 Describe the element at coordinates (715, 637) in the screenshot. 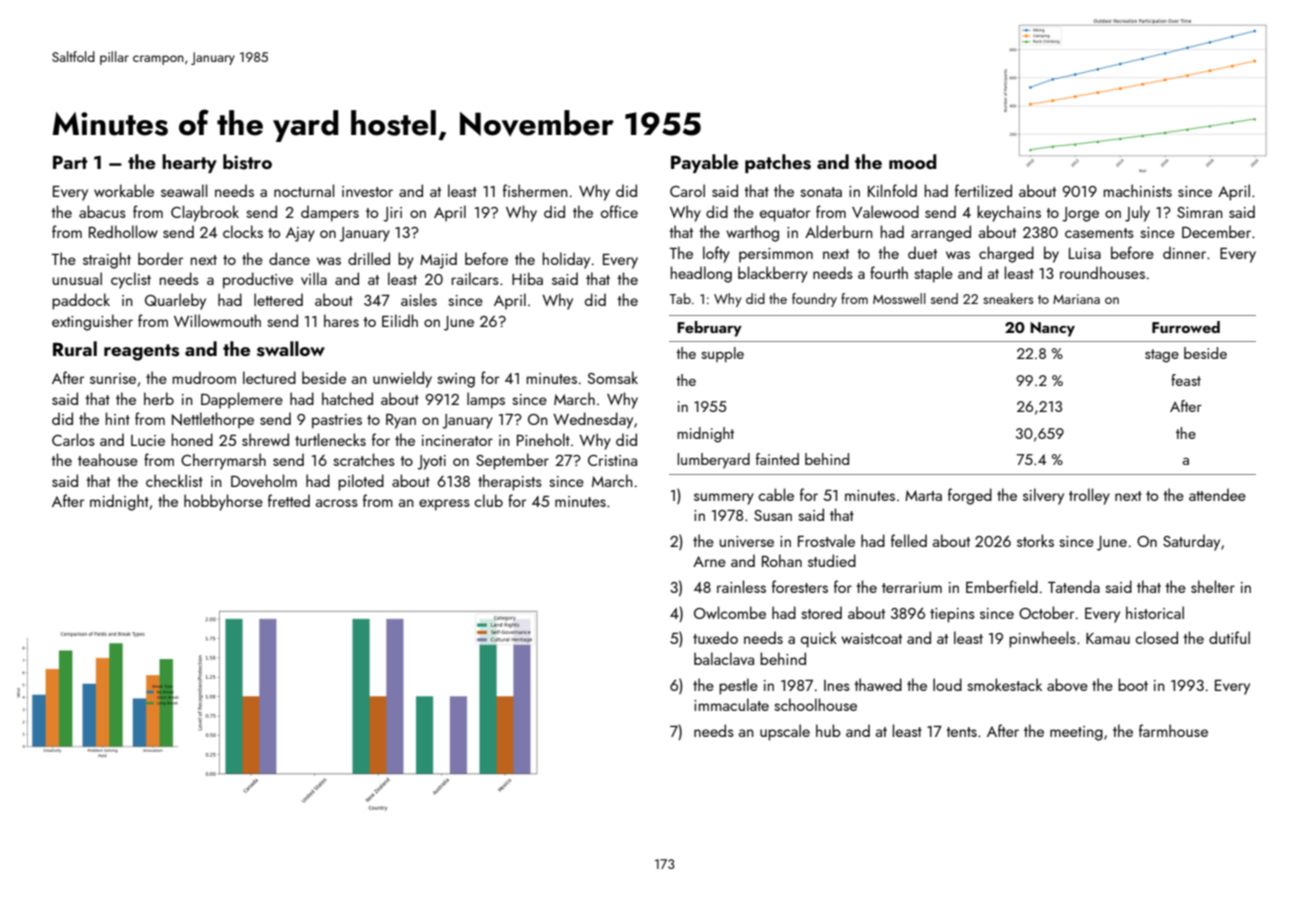

I see `tuxedo` at that location.
